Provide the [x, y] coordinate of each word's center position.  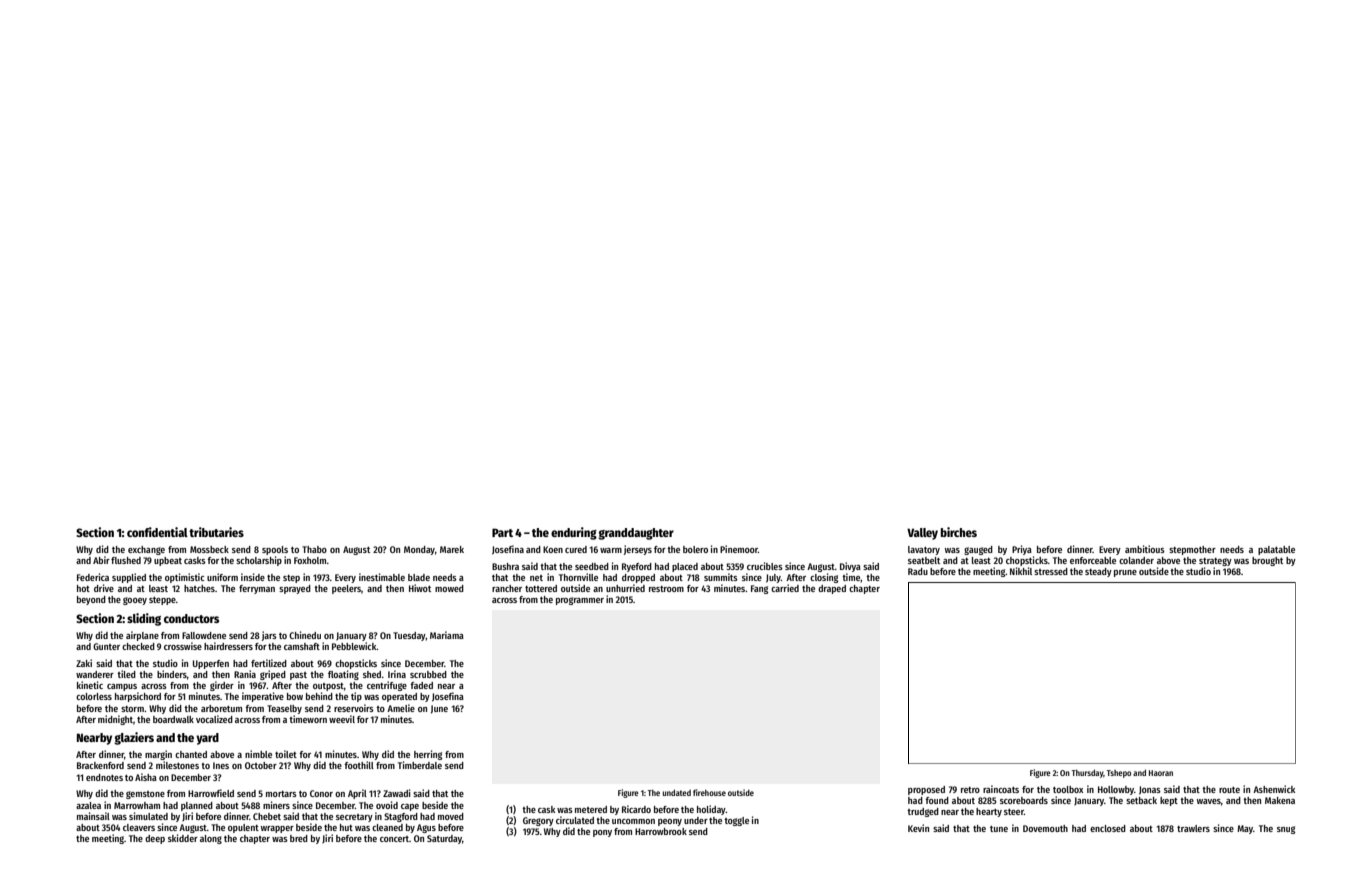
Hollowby [1116, 790]
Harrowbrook [661, 831]
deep [155, 839]
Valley [922, 534]
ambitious [1145, 549]
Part [502, 532]
